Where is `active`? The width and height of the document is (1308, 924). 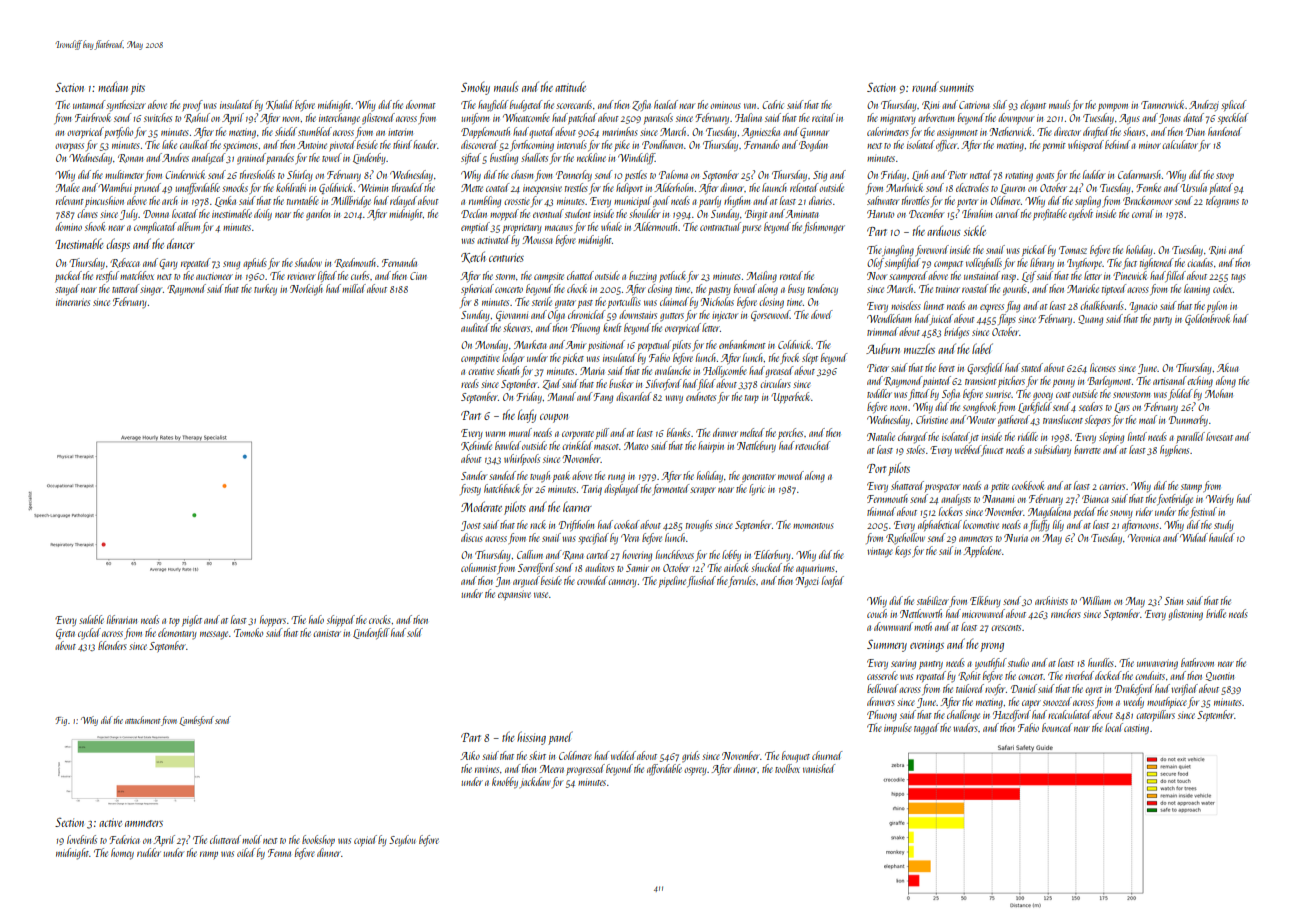 active is located at coordinates (110, 822).
